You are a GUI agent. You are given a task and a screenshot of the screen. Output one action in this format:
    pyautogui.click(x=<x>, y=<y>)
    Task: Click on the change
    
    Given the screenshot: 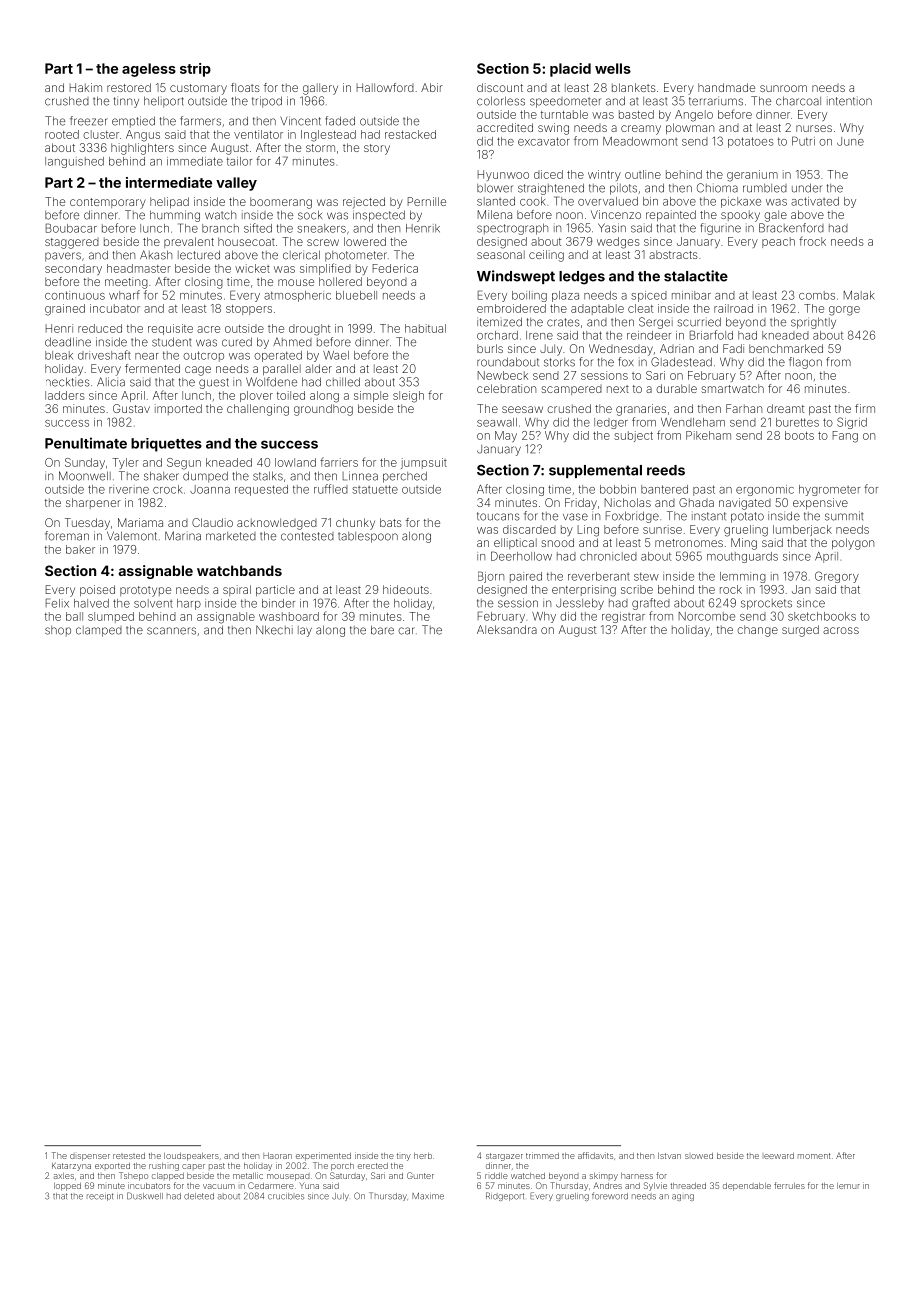 What is the action you would take?
    pyautogui.click(x=757, y=631)
